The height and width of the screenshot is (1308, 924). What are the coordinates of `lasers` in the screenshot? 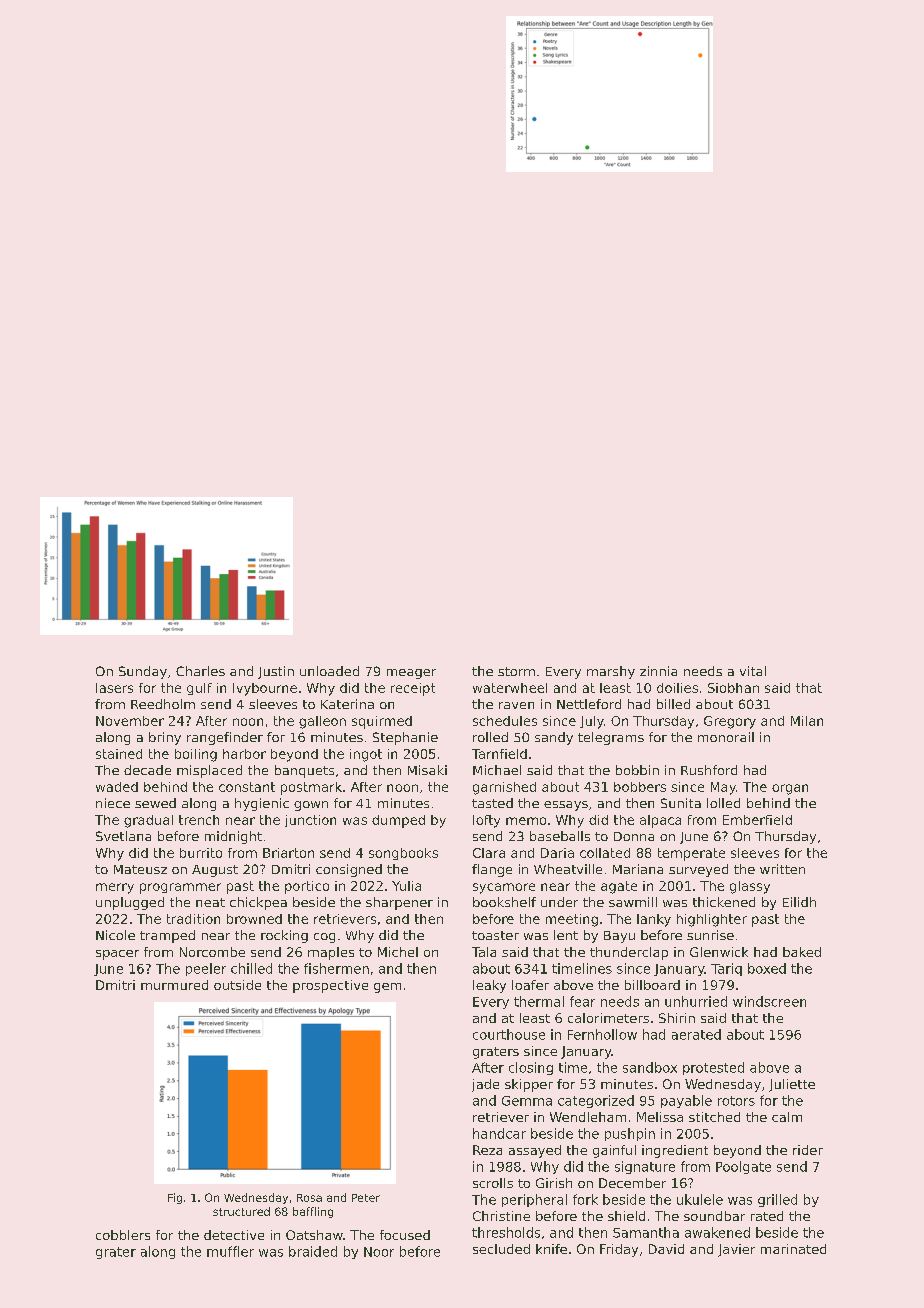 It's located at (114, 688).
